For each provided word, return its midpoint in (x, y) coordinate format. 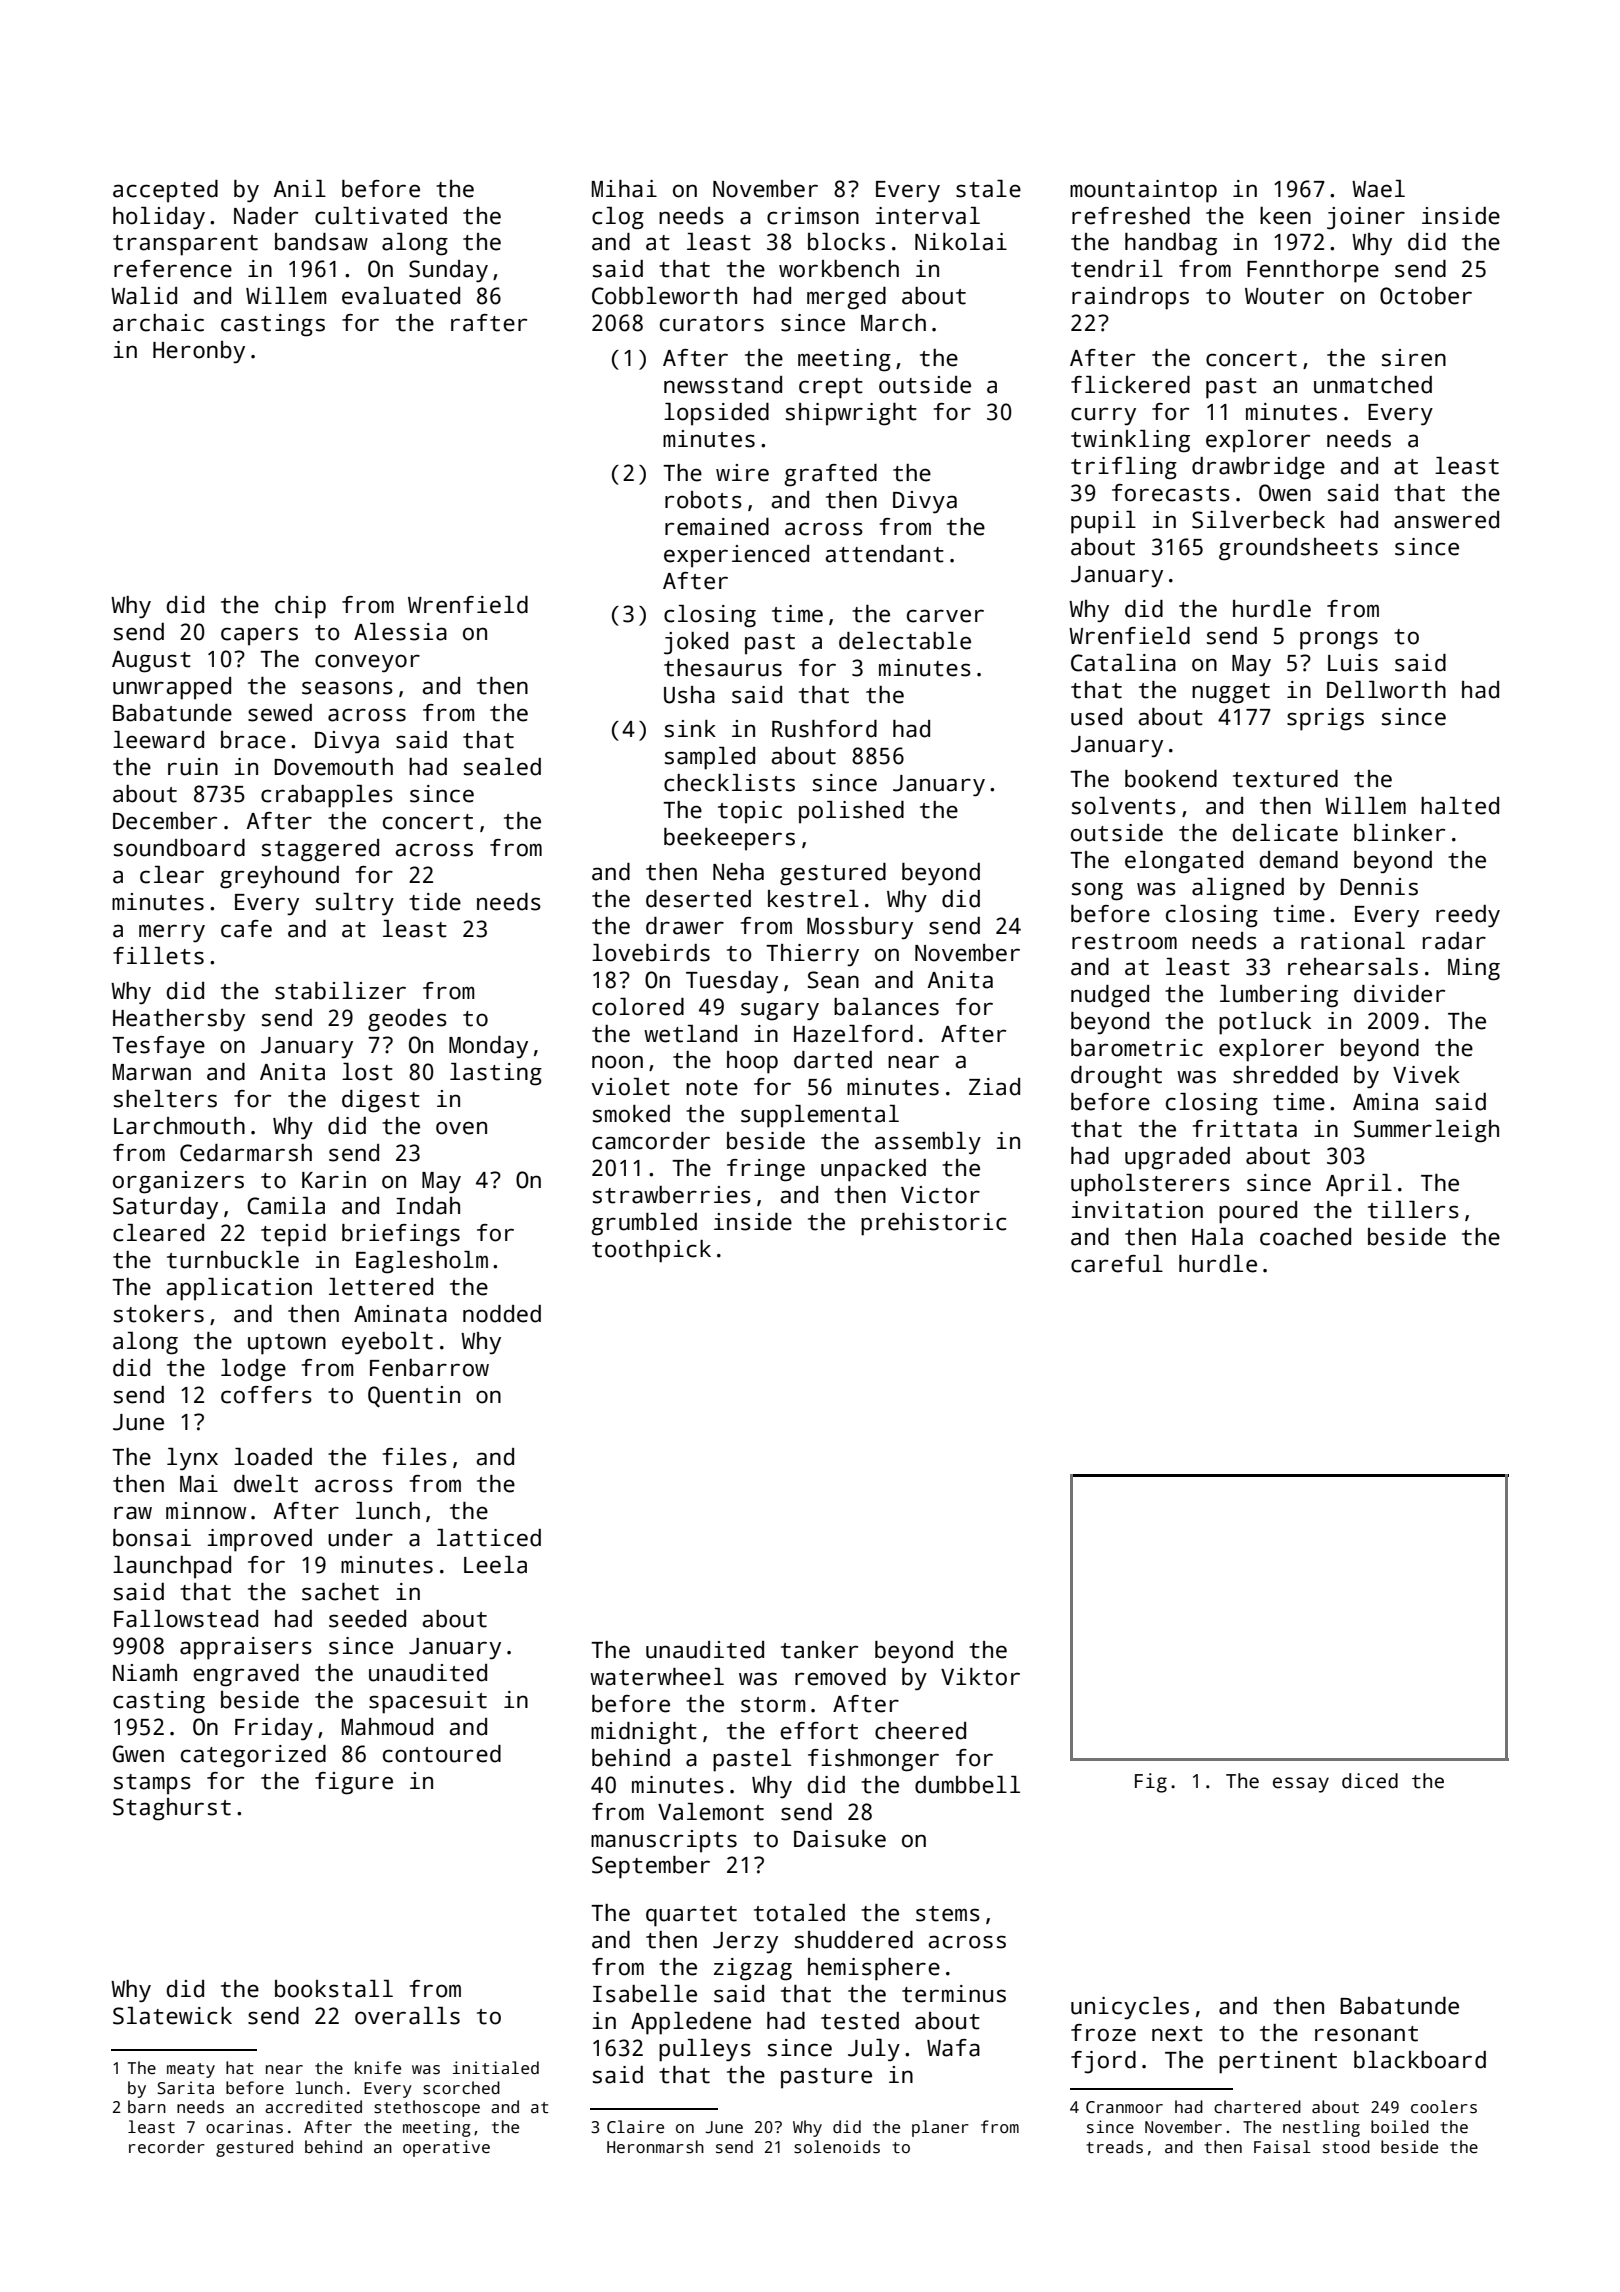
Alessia (400, 632)
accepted (165, 191)
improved (259, 1540)
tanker (819, 1650)
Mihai (624, 189)
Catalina (1123, 663)
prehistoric (933, 1224)
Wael (1378, 189)
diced (1370, 1781)
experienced (736, 556)
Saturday (165, 1208)
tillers (1413, 1210)
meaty (191, 2070)
